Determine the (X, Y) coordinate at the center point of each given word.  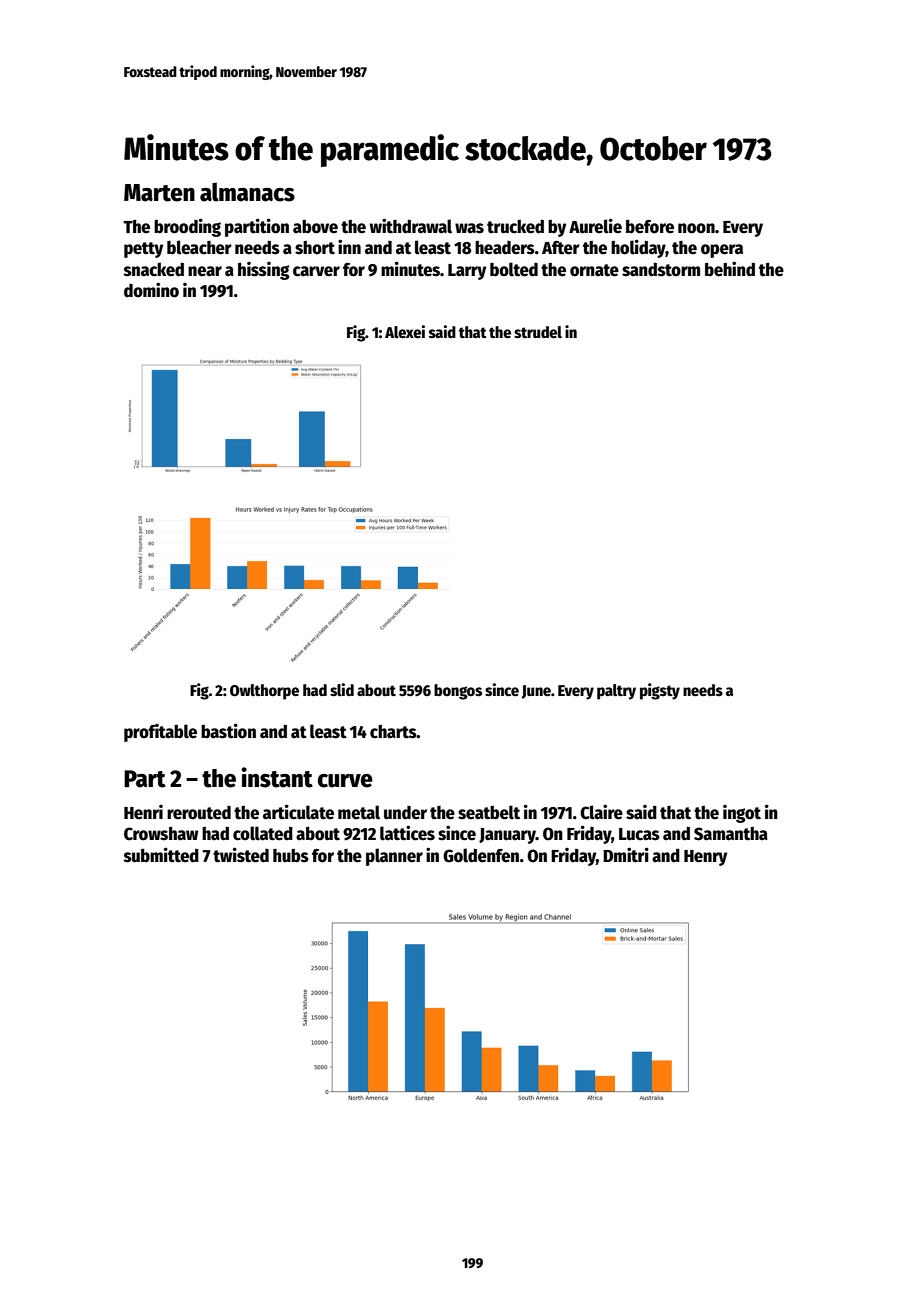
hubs (291, 856)
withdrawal (410, 226)
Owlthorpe (264, 692)
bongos (458, 692)
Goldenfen (481, 855)
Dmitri (626, 855)
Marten (159, 193)
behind (730, 269)
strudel (538, 332)
